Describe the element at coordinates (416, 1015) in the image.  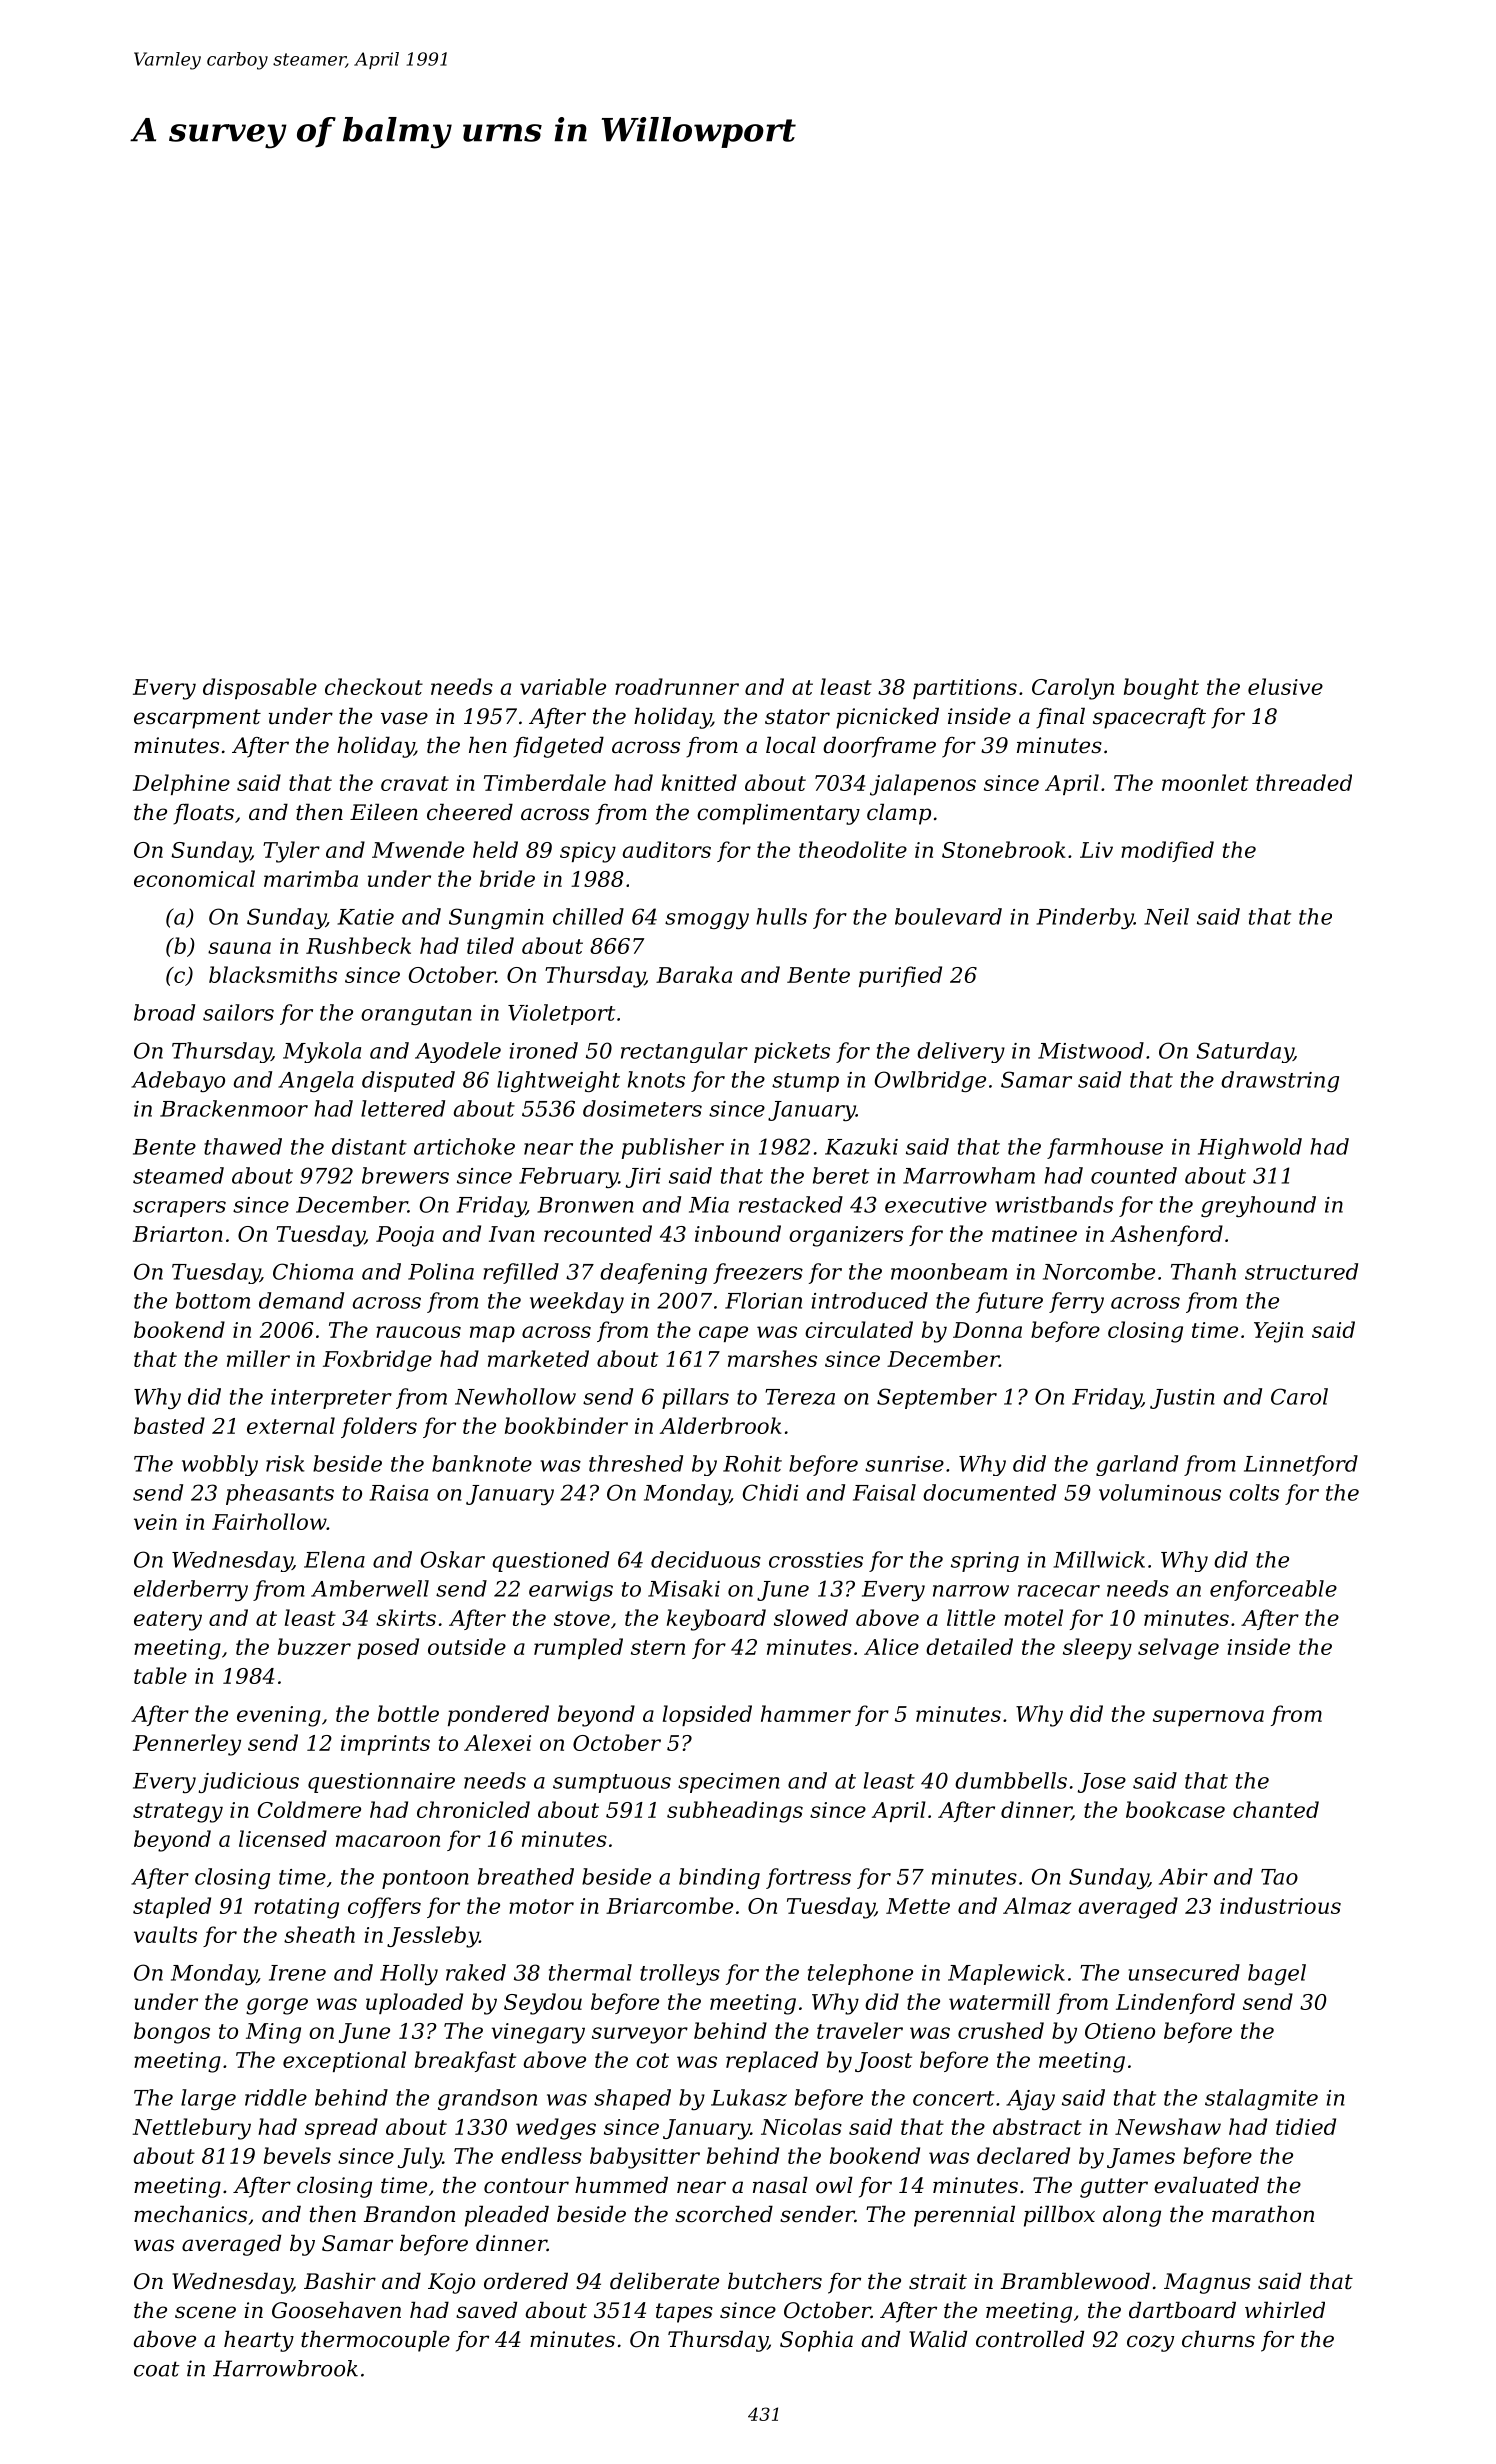
I see `orangutan` at that location.
